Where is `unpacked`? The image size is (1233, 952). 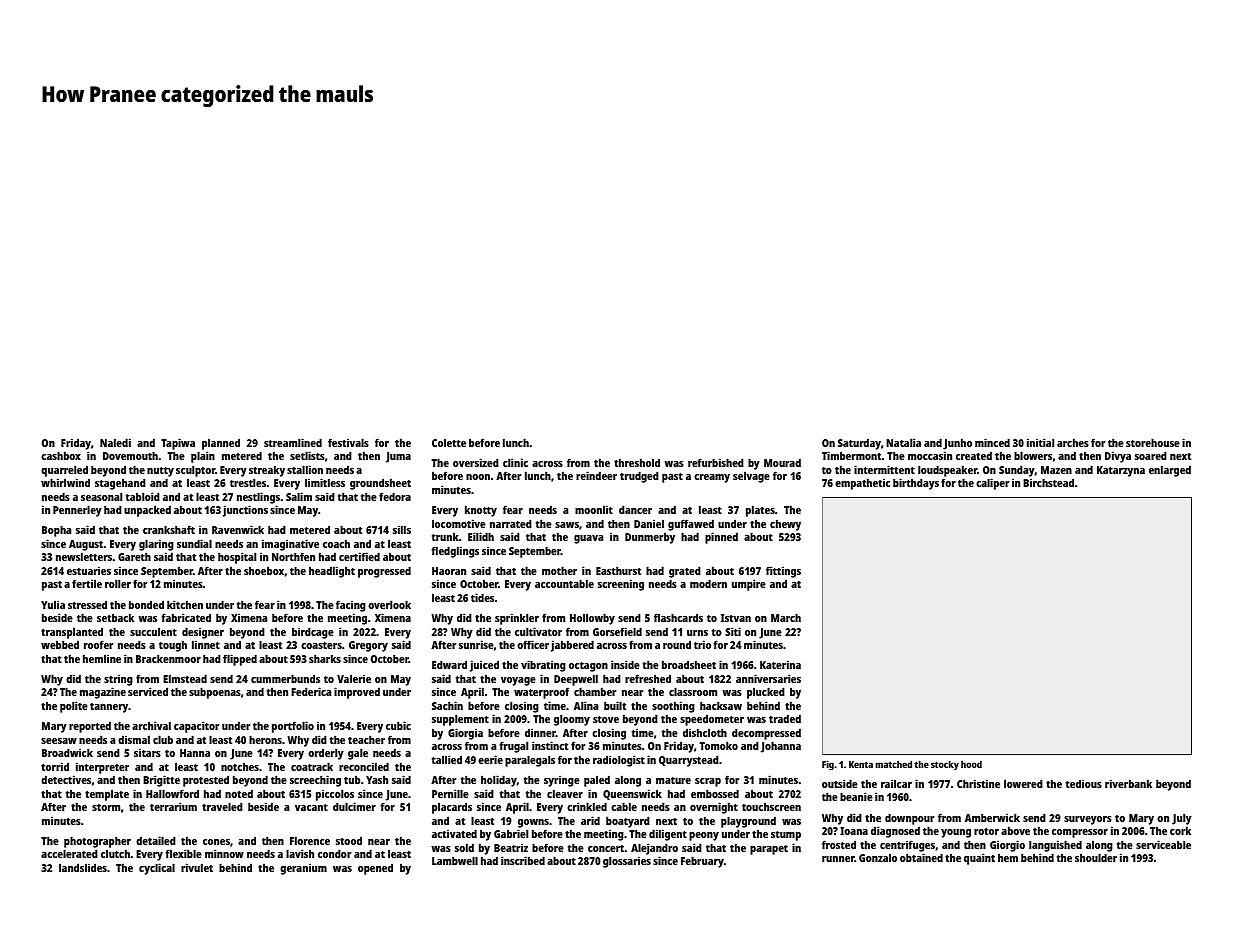 unpacked is located at coordinates (147, 511).
